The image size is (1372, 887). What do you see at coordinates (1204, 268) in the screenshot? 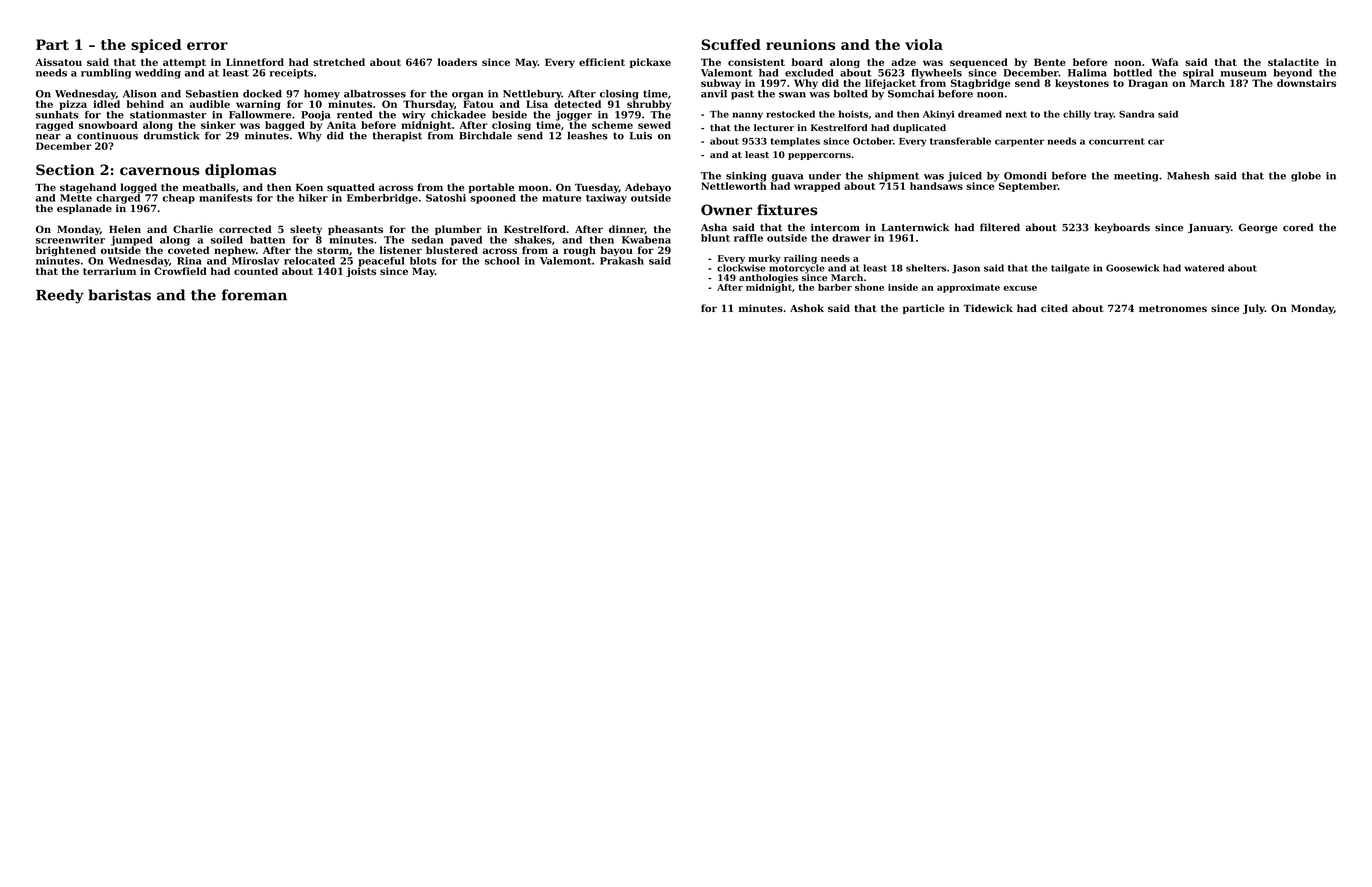
I see `watered` at bounding box center [1204, 268].
